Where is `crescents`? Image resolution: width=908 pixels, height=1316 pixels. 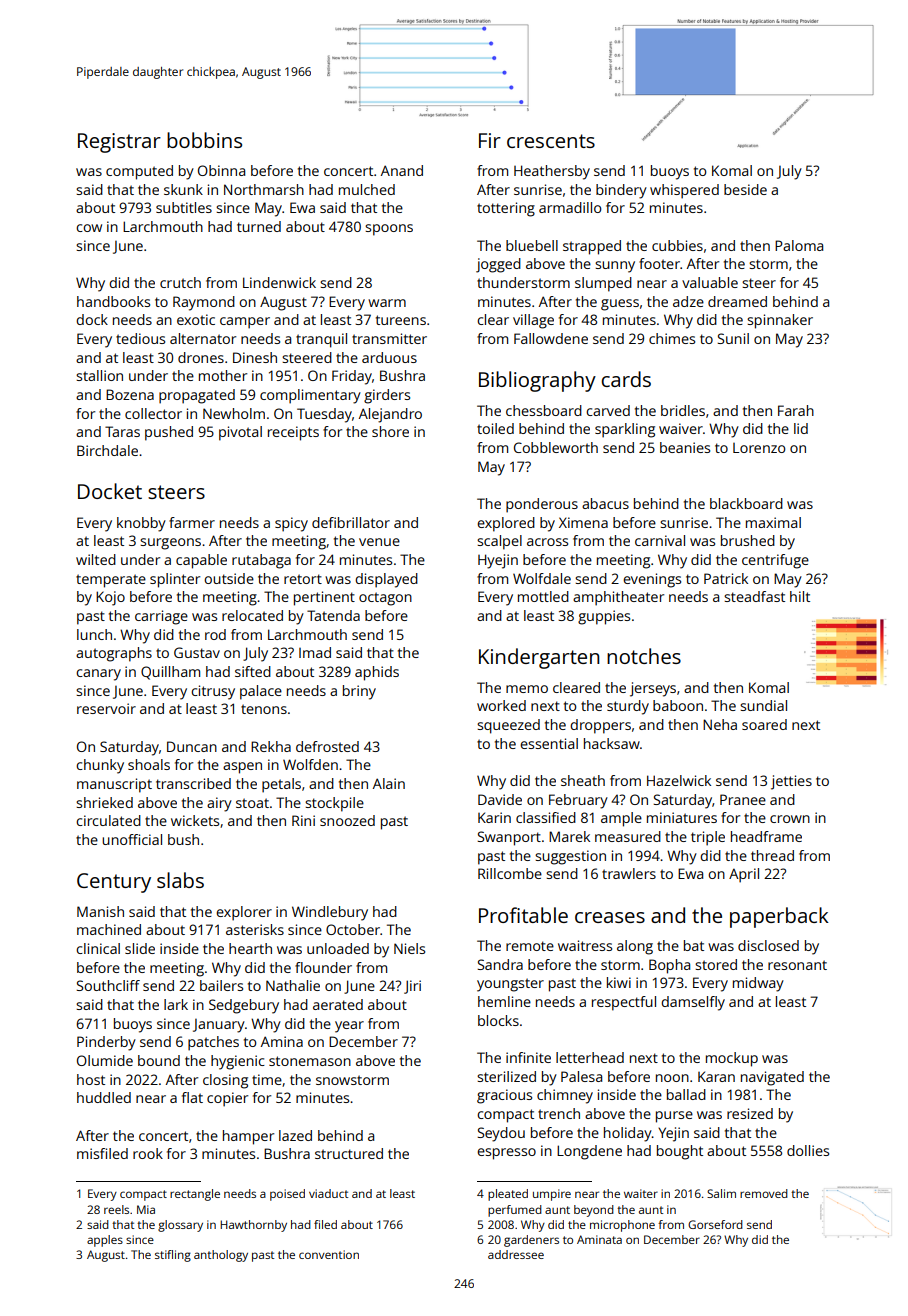 crescents is located at coordinates (551, 141).
